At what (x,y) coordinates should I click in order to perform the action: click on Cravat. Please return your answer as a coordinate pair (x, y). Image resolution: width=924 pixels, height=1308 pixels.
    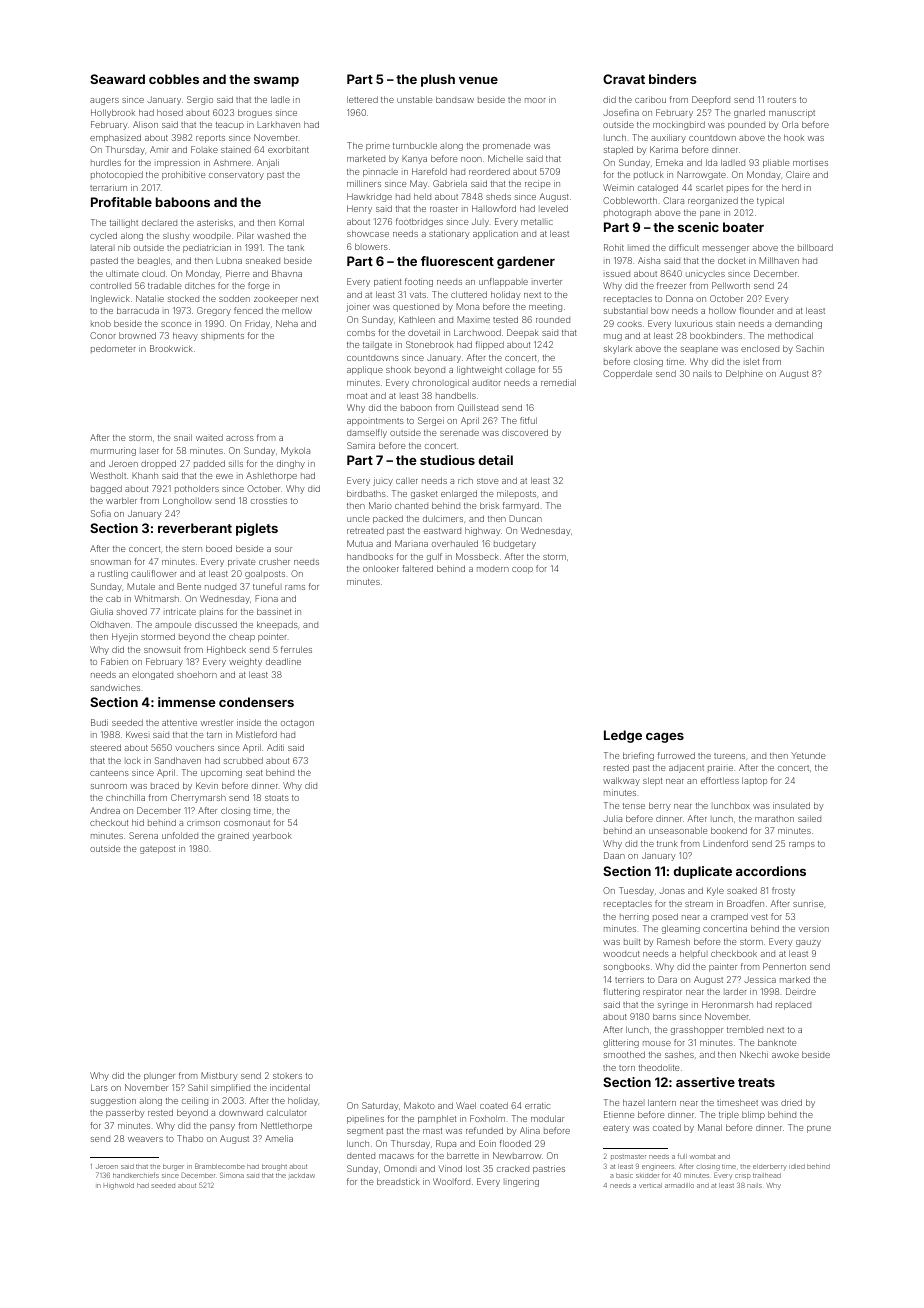
    Looking at the image, I should click on (624, 79).
